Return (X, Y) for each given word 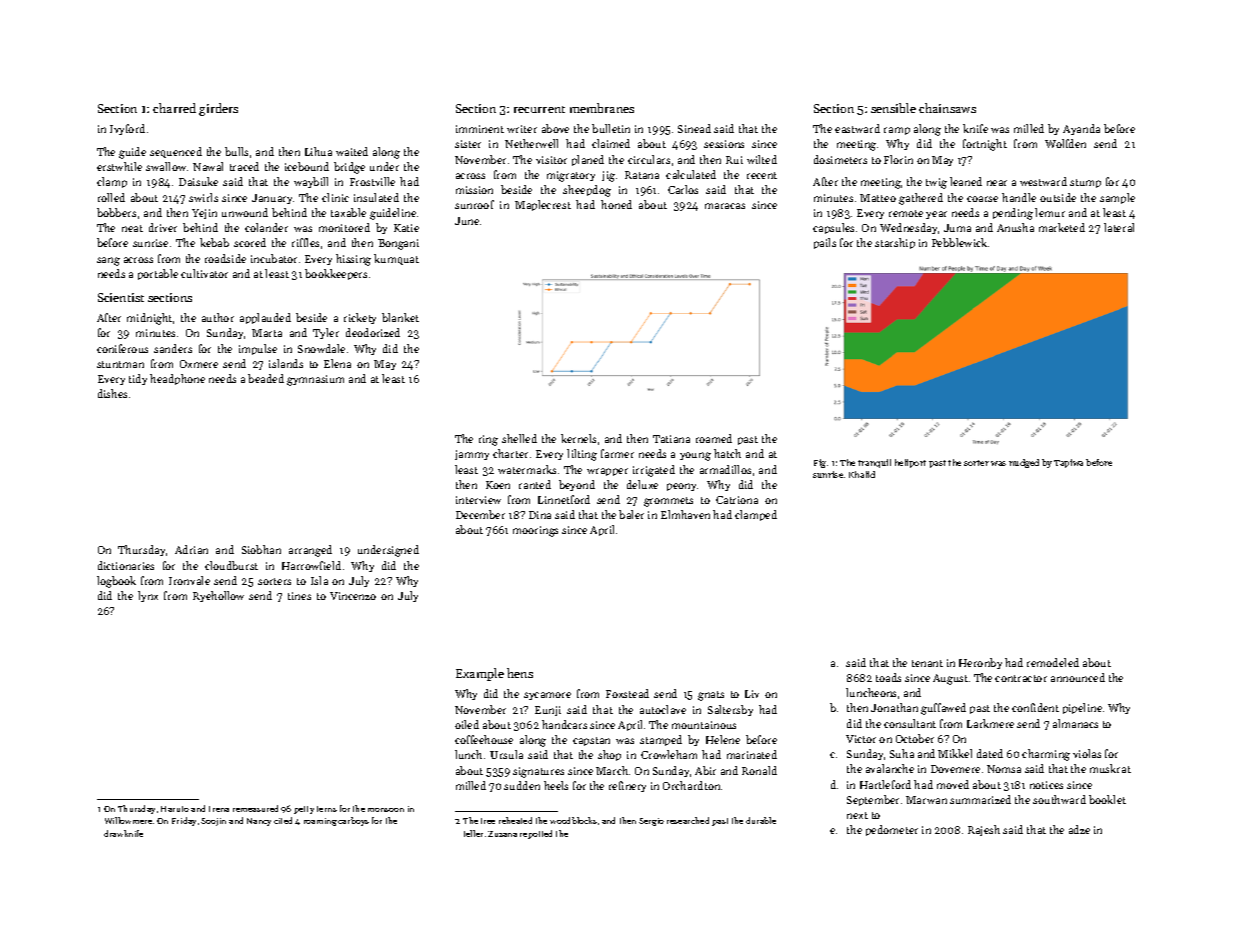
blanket (400, 317)
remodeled (1053, 662)
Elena (337, 363)
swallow (166, 166)
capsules (833, 228)
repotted (536, 834)
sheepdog (587, 191)
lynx (148, 596)
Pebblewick (959, 242)
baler (631, 514)
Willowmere (128, 820)
